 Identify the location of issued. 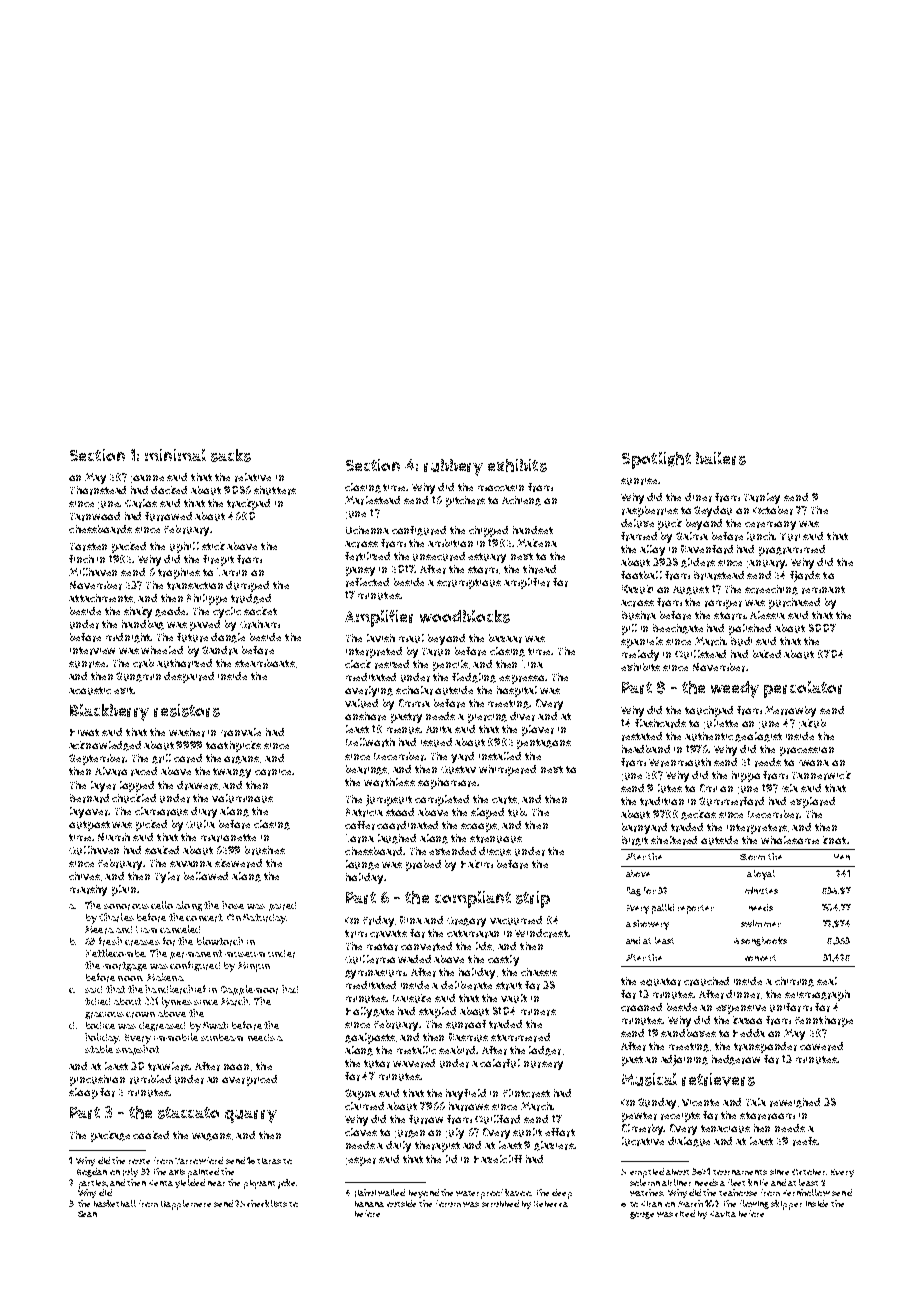
(436, 742).
